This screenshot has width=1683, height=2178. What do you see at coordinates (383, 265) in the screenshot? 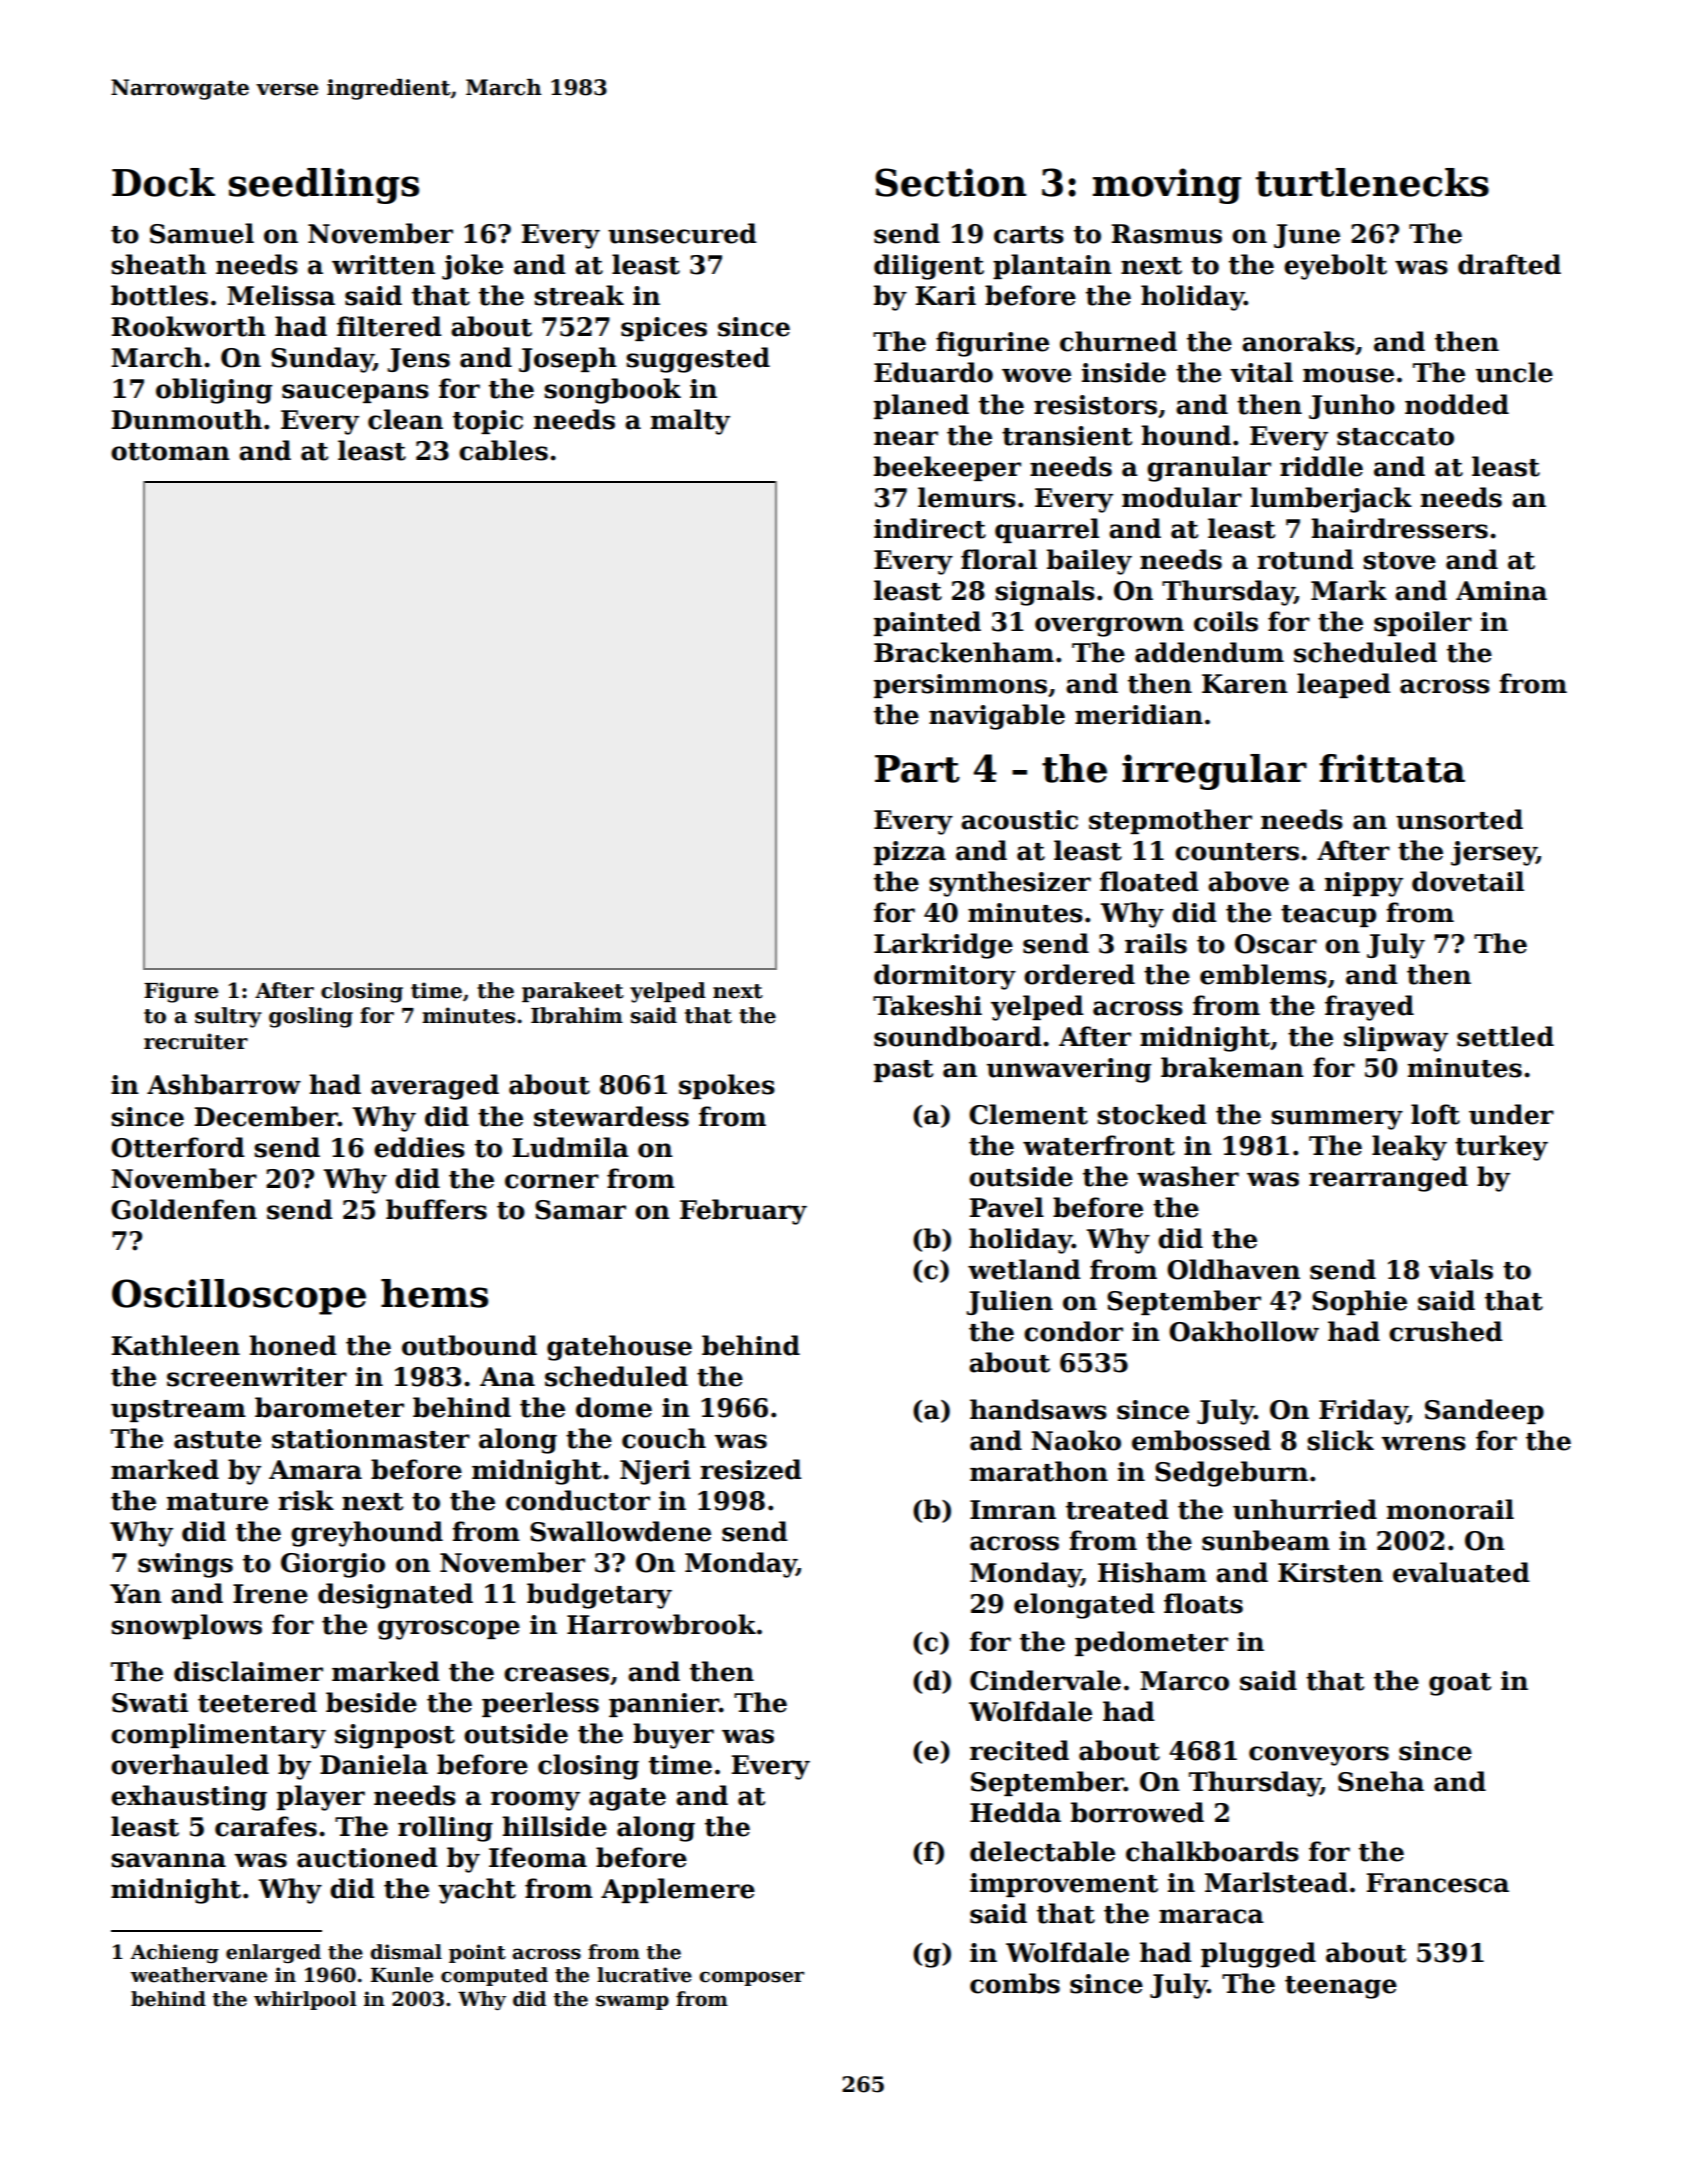
I see `written` at bounding box center [383, 265].
